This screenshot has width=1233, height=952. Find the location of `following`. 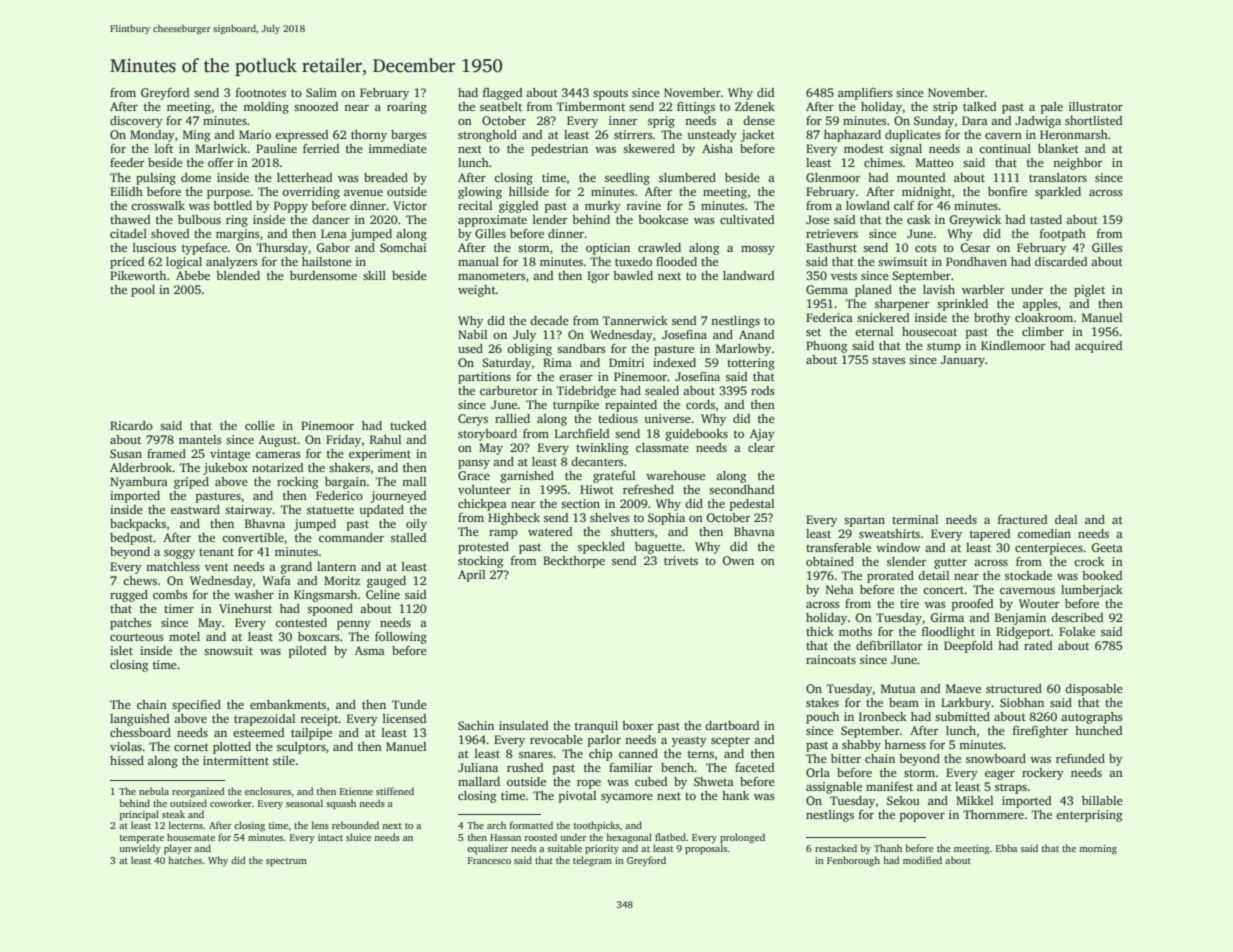

following is located at coordinates (401, 638).
